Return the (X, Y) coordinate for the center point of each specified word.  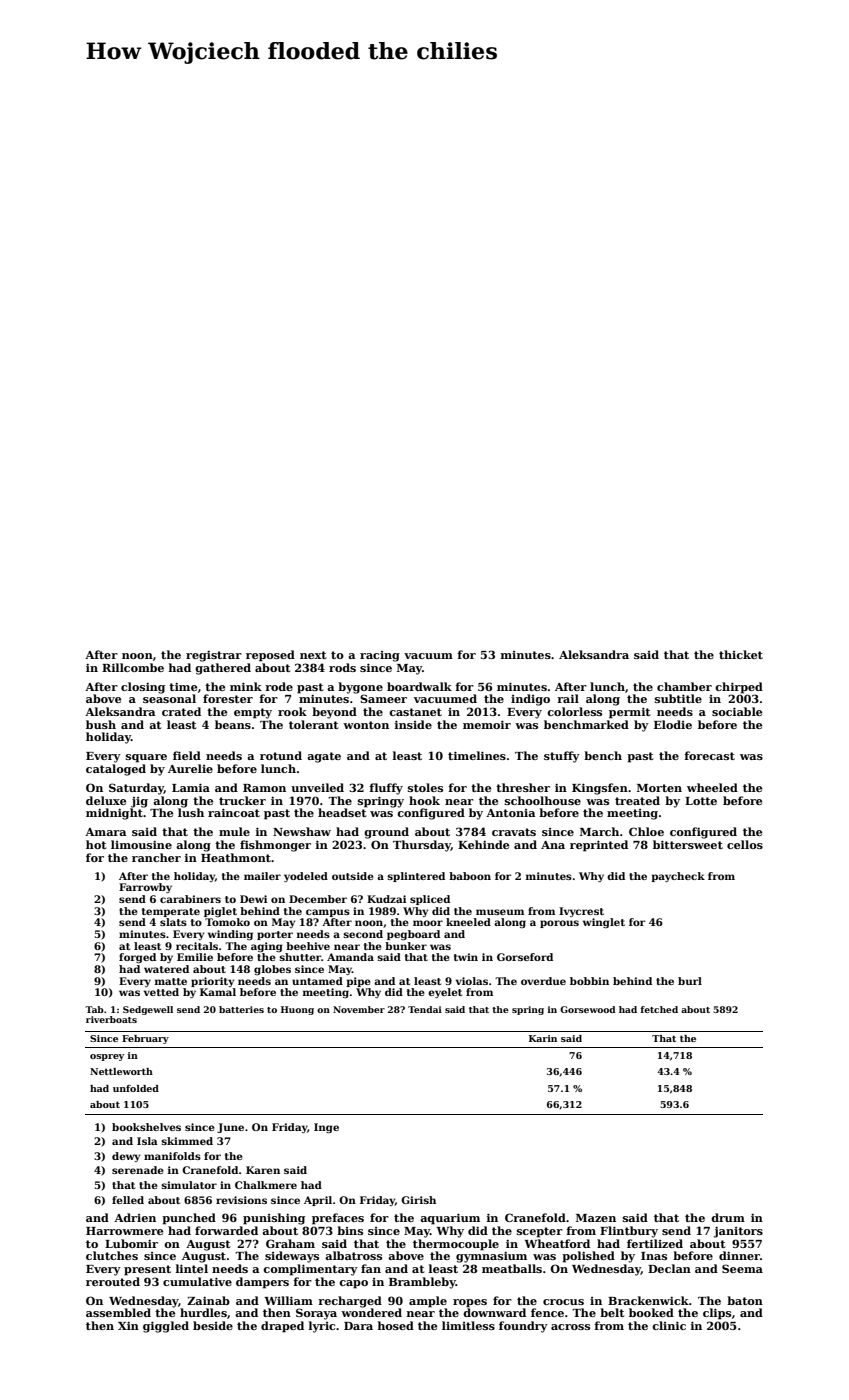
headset (342, 812)
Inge (326, 1128)
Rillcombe (133, 667)
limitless (468, 1325)
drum (728, 1217)
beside (213, 1325)
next (313, 655)
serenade (138, 1170)
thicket (741, 654)
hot (96, 844)
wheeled (712, 787)
